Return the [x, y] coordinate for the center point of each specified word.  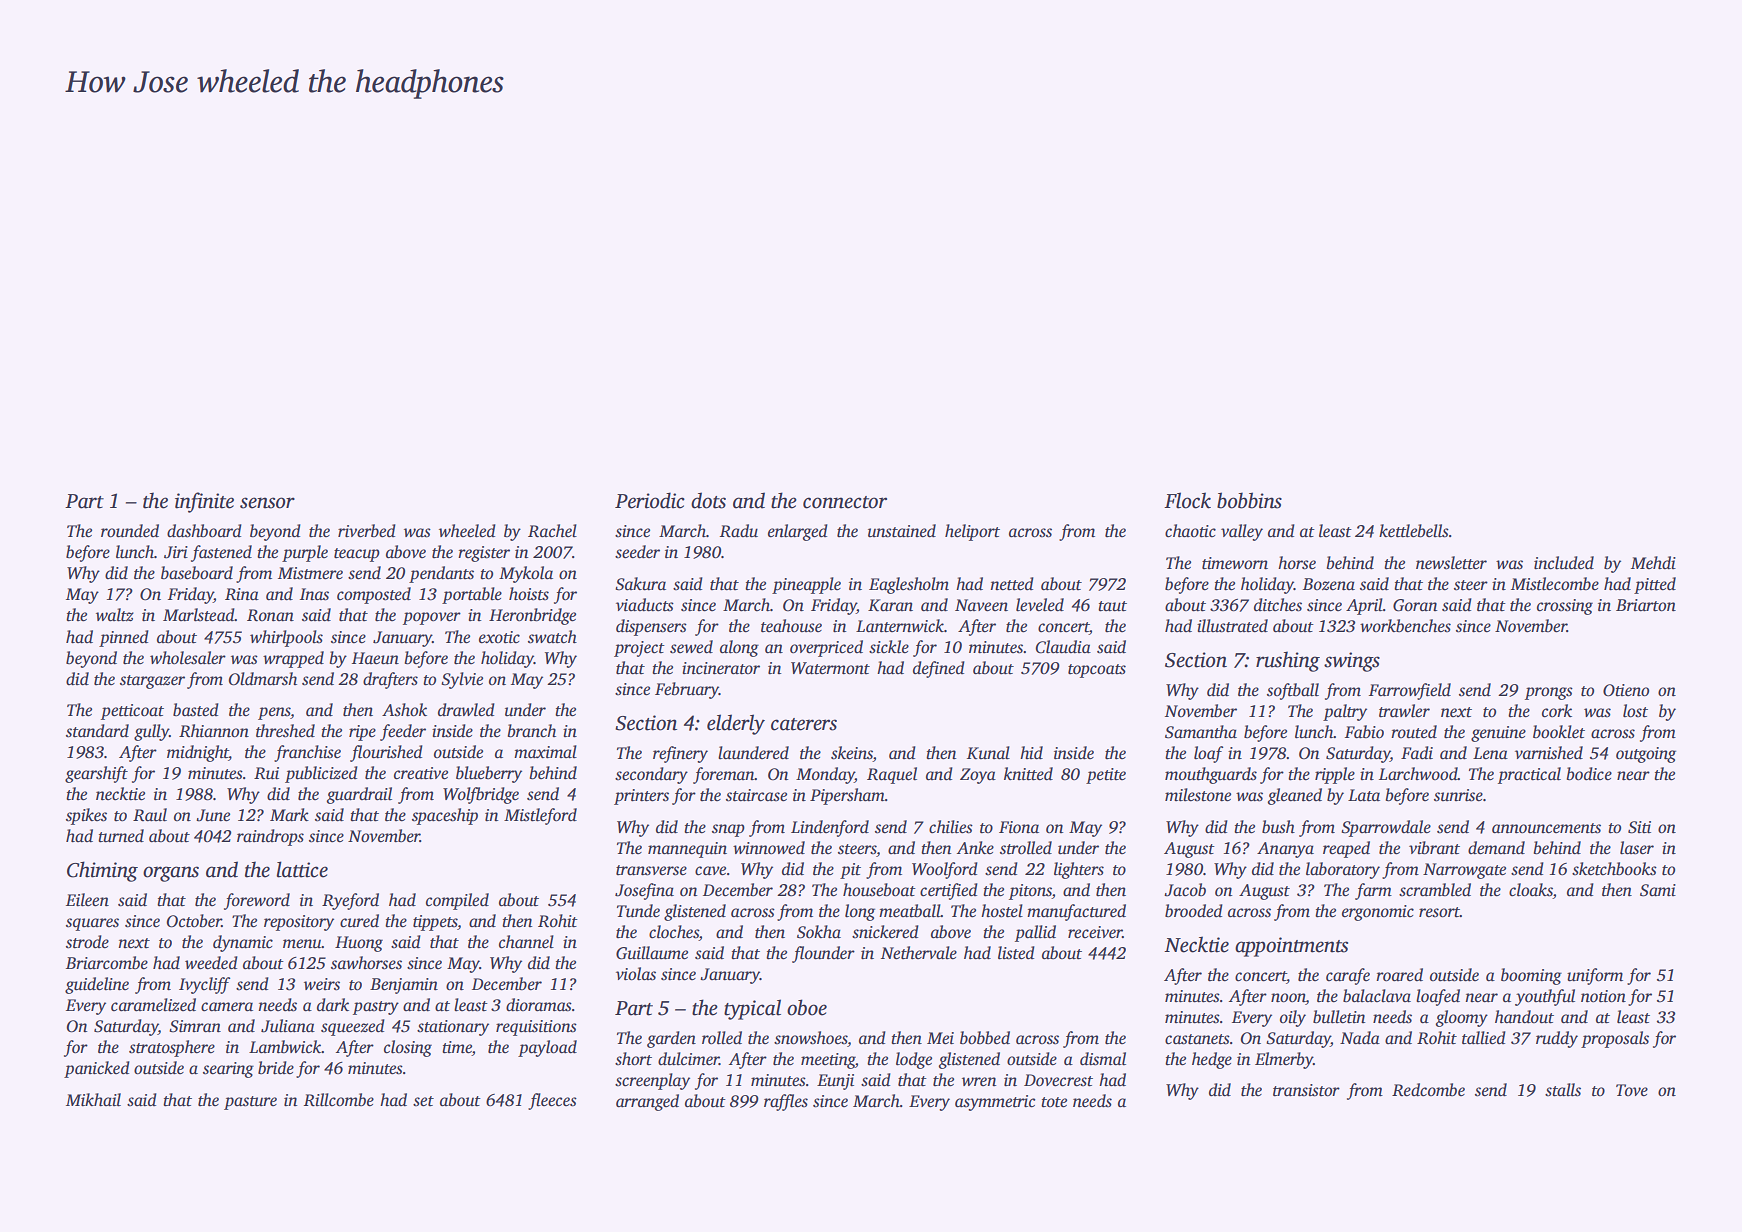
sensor [267, 503]
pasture [250, 1103]
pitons [1030, 892]
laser [1637, 848]
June [213, 815]
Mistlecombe [1555, 584]
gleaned [1295, 796]
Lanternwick [900, 626]
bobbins [1249, 500]
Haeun [375, 658]
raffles [786, 1102]
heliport [972, 532]
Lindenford [830, 828]
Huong [359, 944]
